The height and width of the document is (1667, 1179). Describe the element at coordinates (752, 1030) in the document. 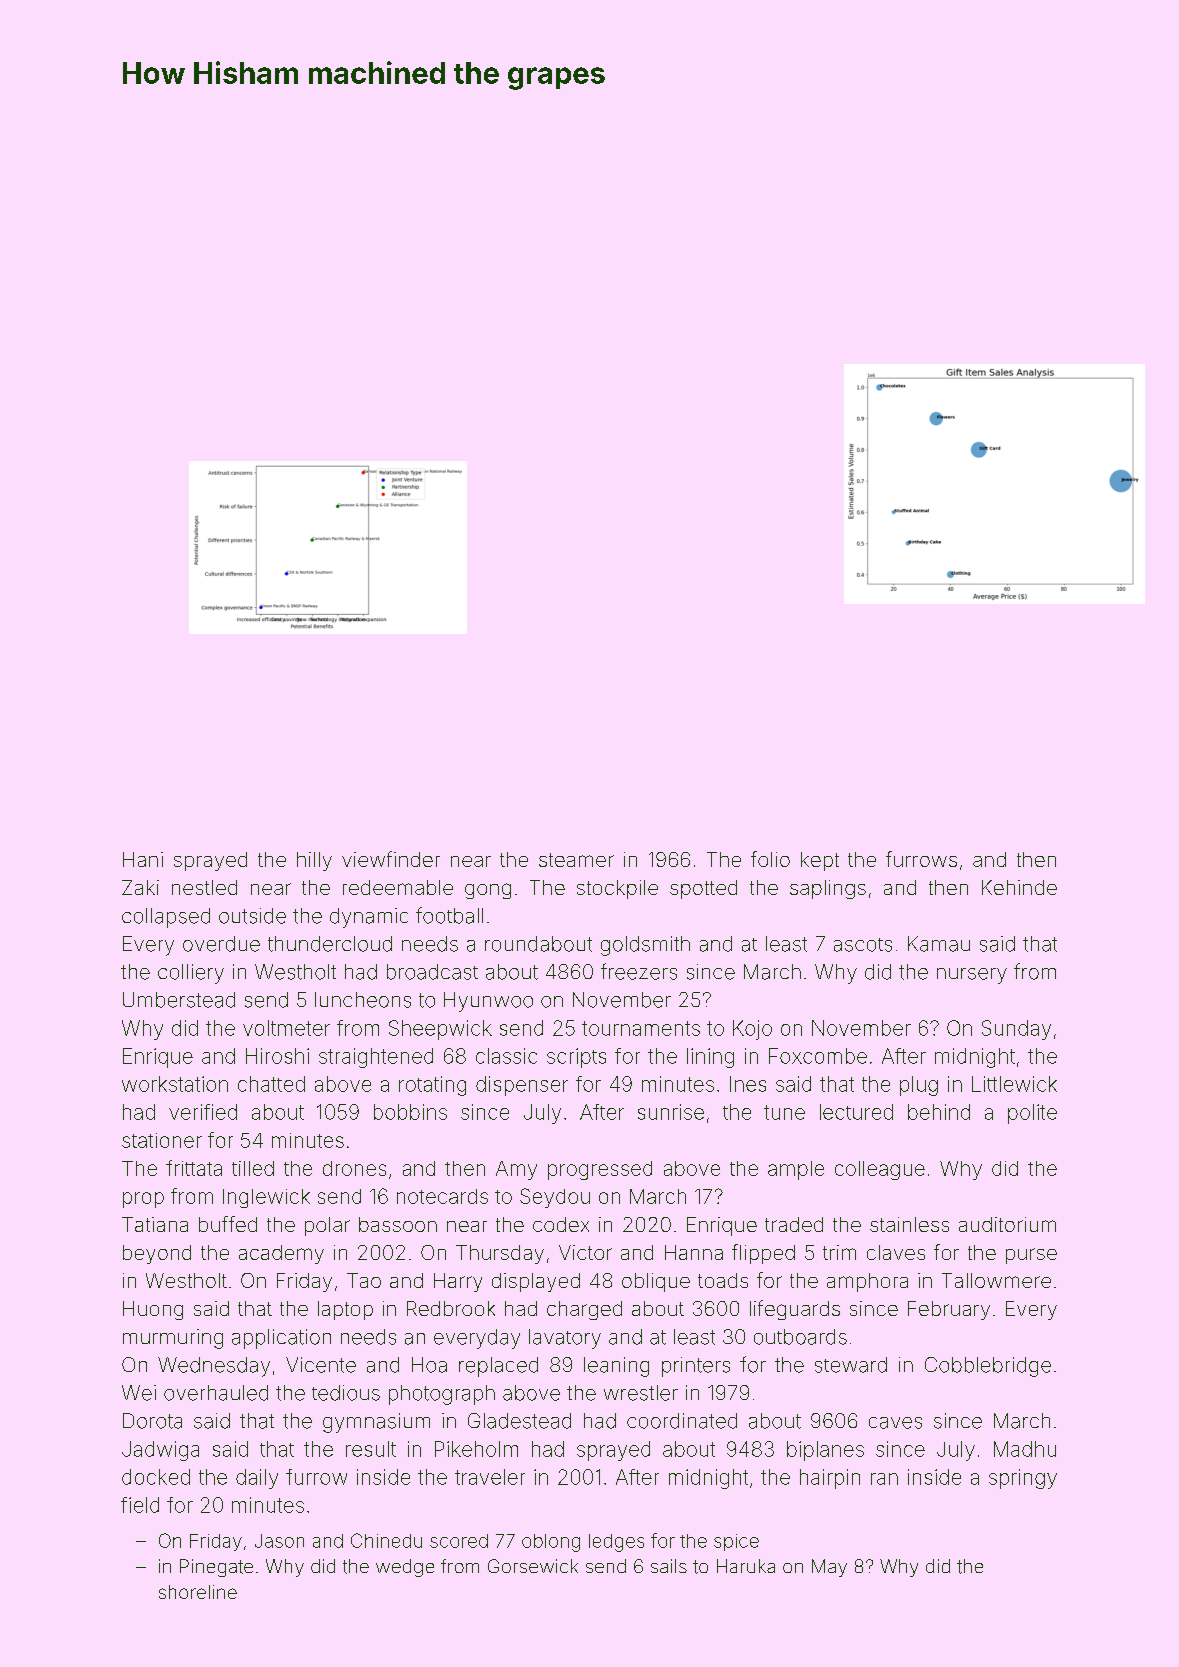

I see `Kojo` at that location.
